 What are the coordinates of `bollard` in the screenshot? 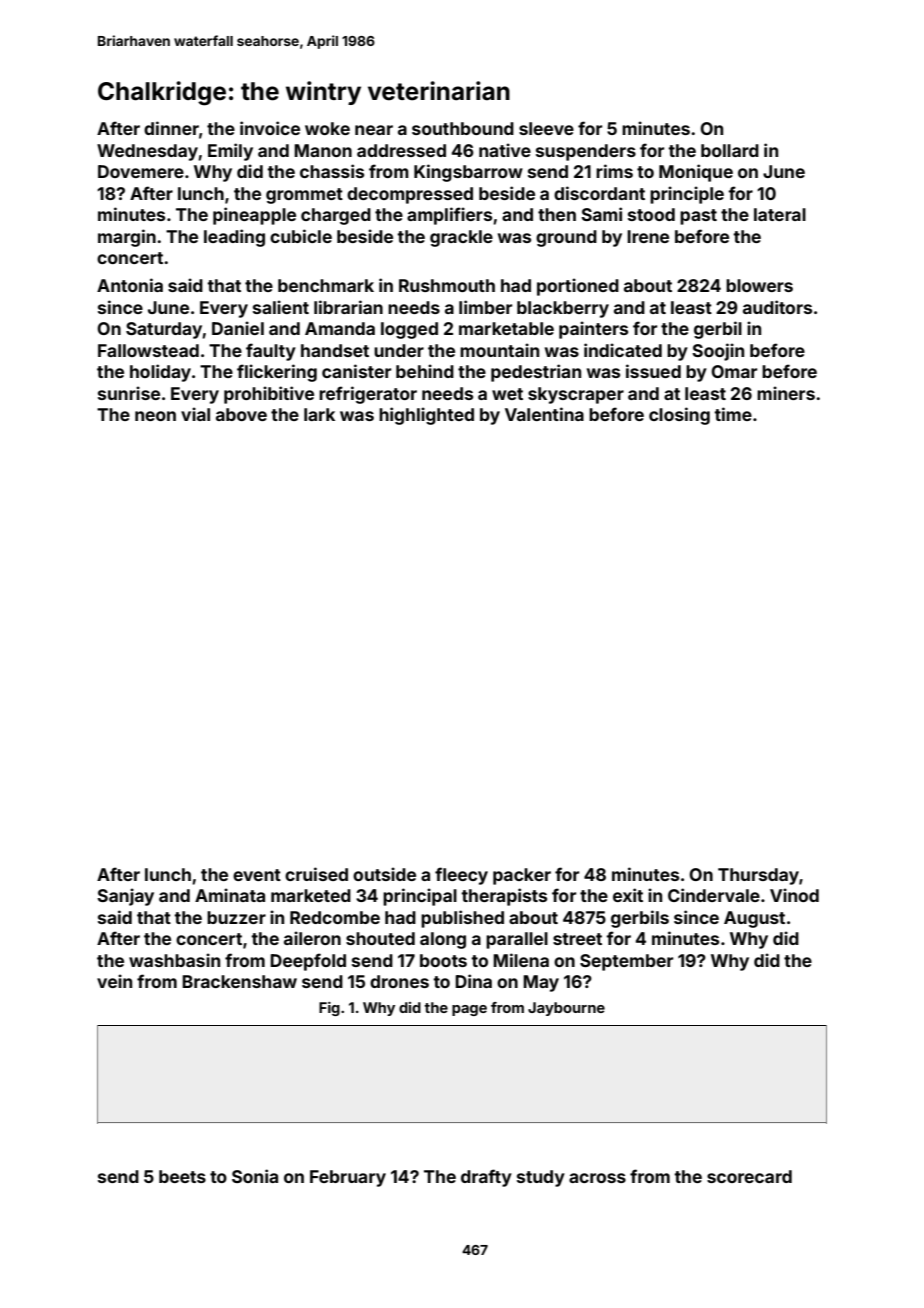 It's located at (730, 150).
